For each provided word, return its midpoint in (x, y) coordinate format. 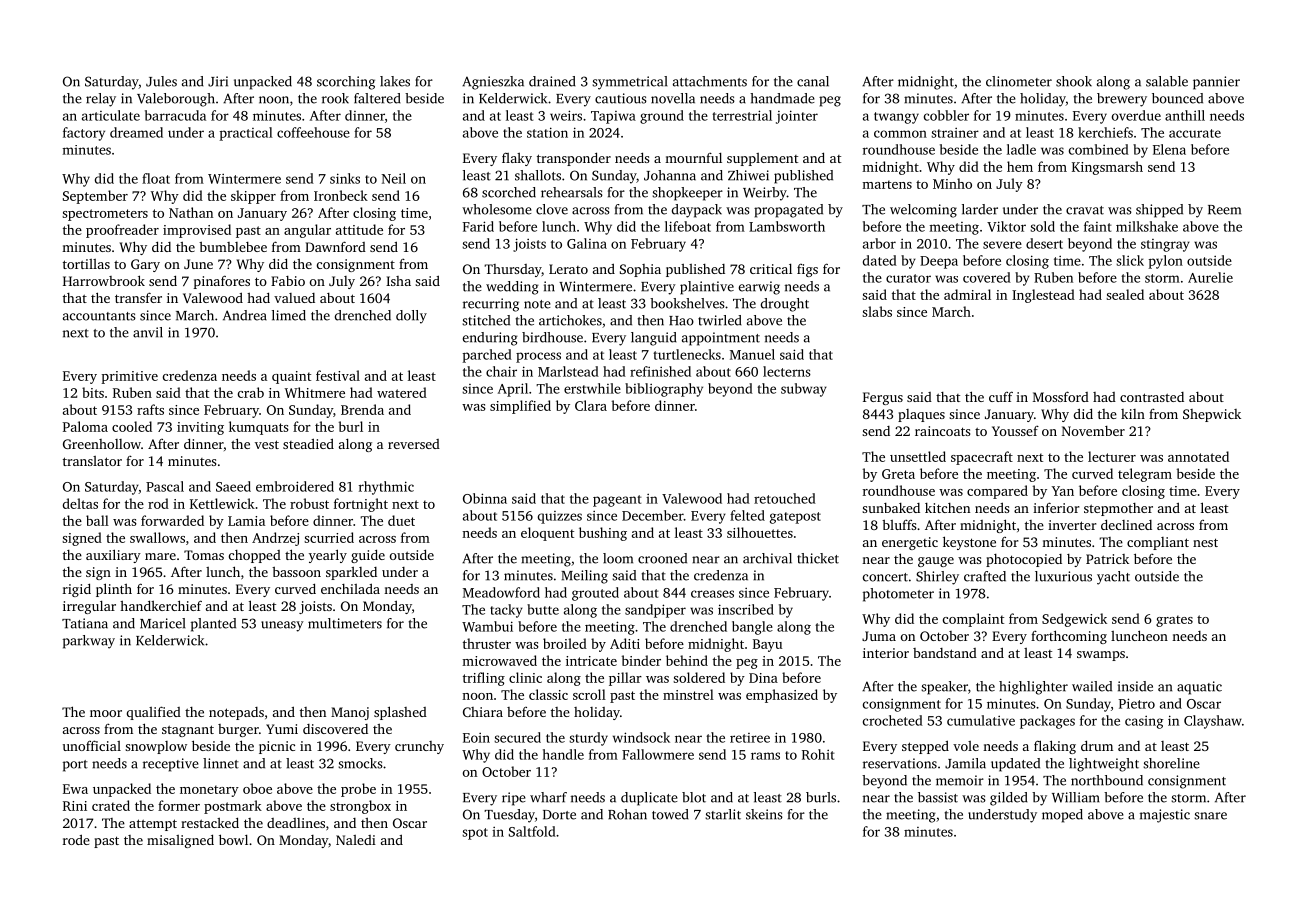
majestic (1165, 816)
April (513, 390)
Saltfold (532, 831)
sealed (1125, 294)
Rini (75, 806)
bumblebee (233, 247)
